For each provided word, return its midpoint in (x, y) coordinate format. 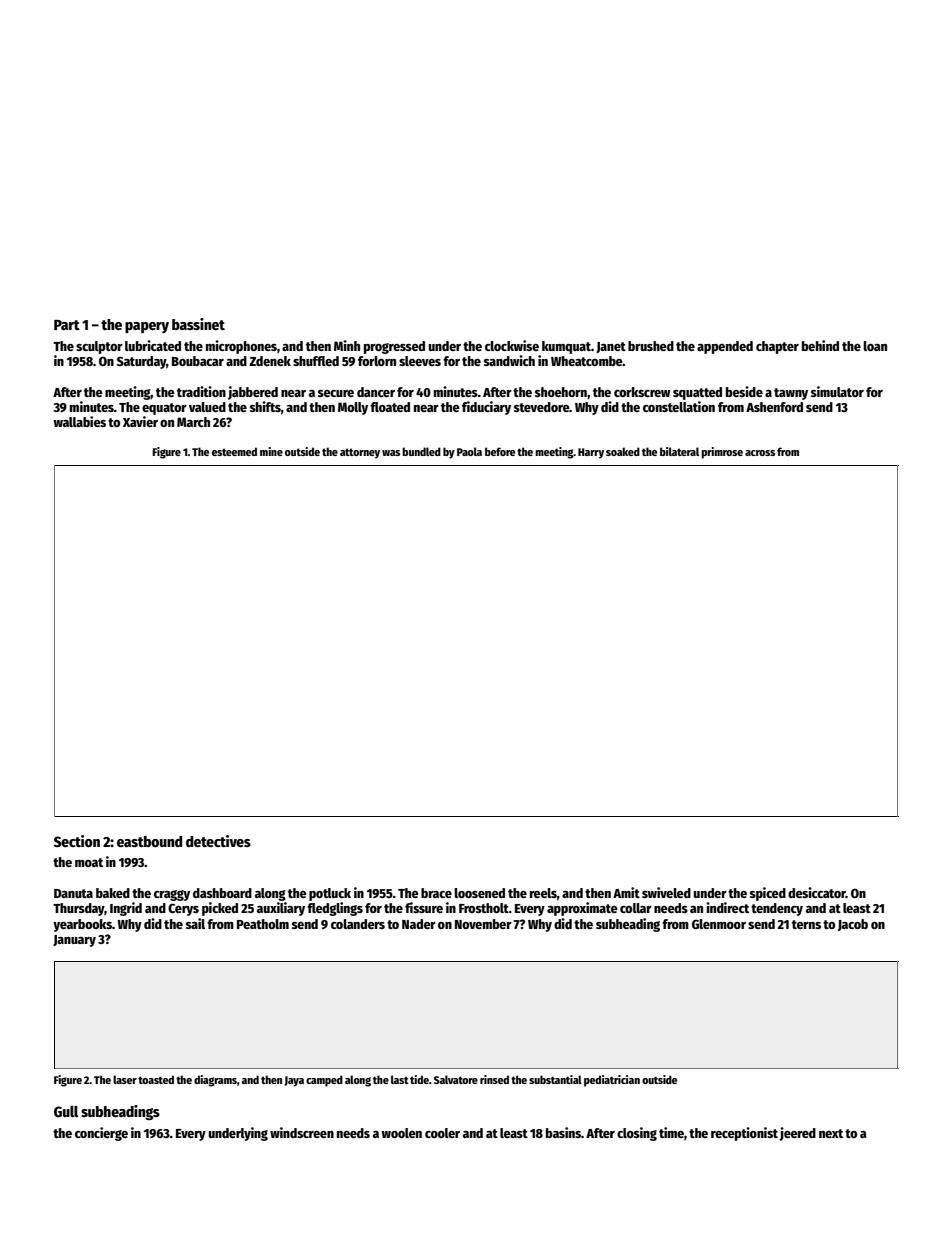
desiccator (817, 892)
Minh (347, 345)
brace (436, 893)
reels (543, 893)
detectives (218, 841)
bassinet (198, 324)
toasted (156, 1079)
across (760, 453)
